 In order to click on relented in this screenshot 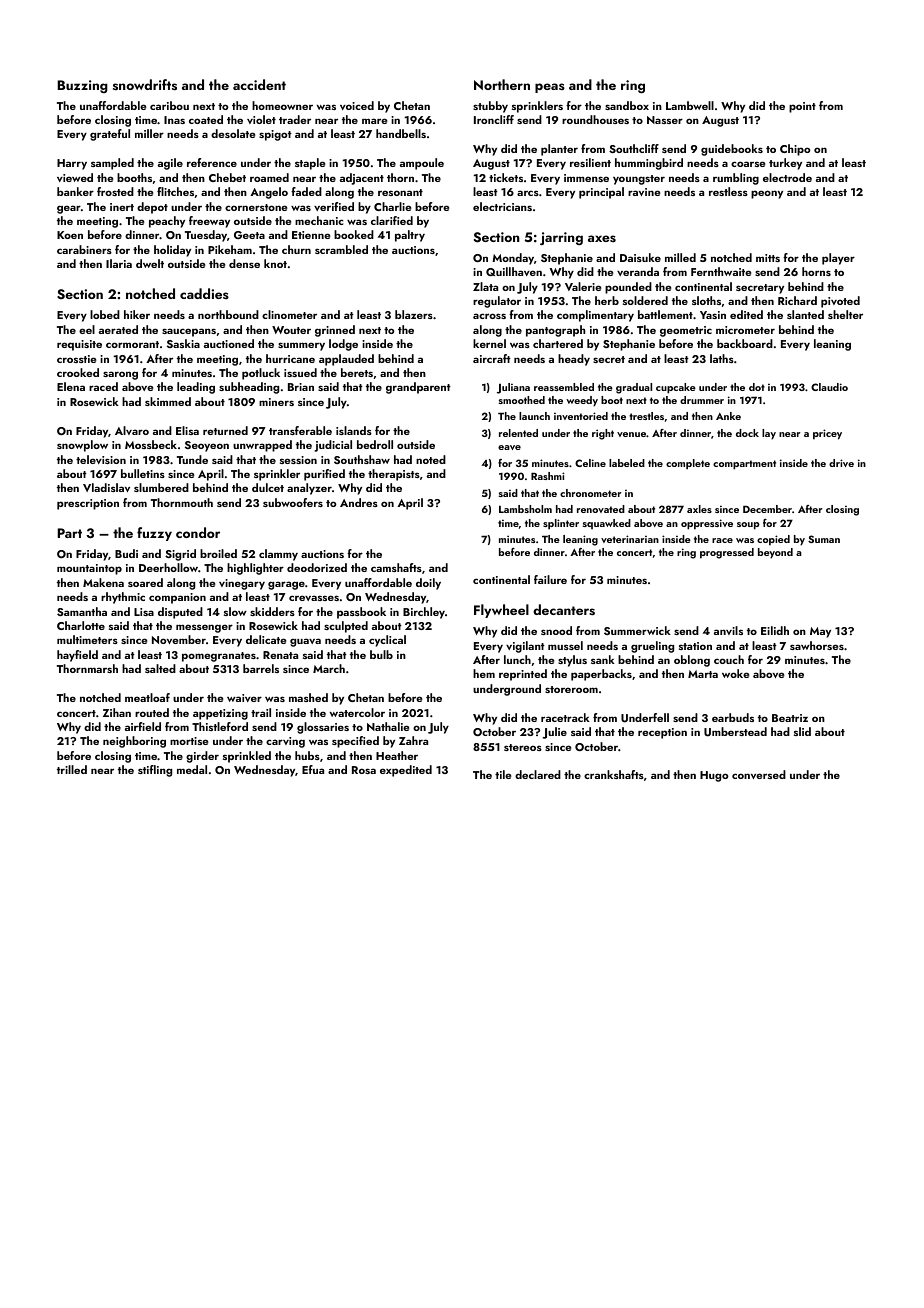, I will do `click(518, 433)`.
